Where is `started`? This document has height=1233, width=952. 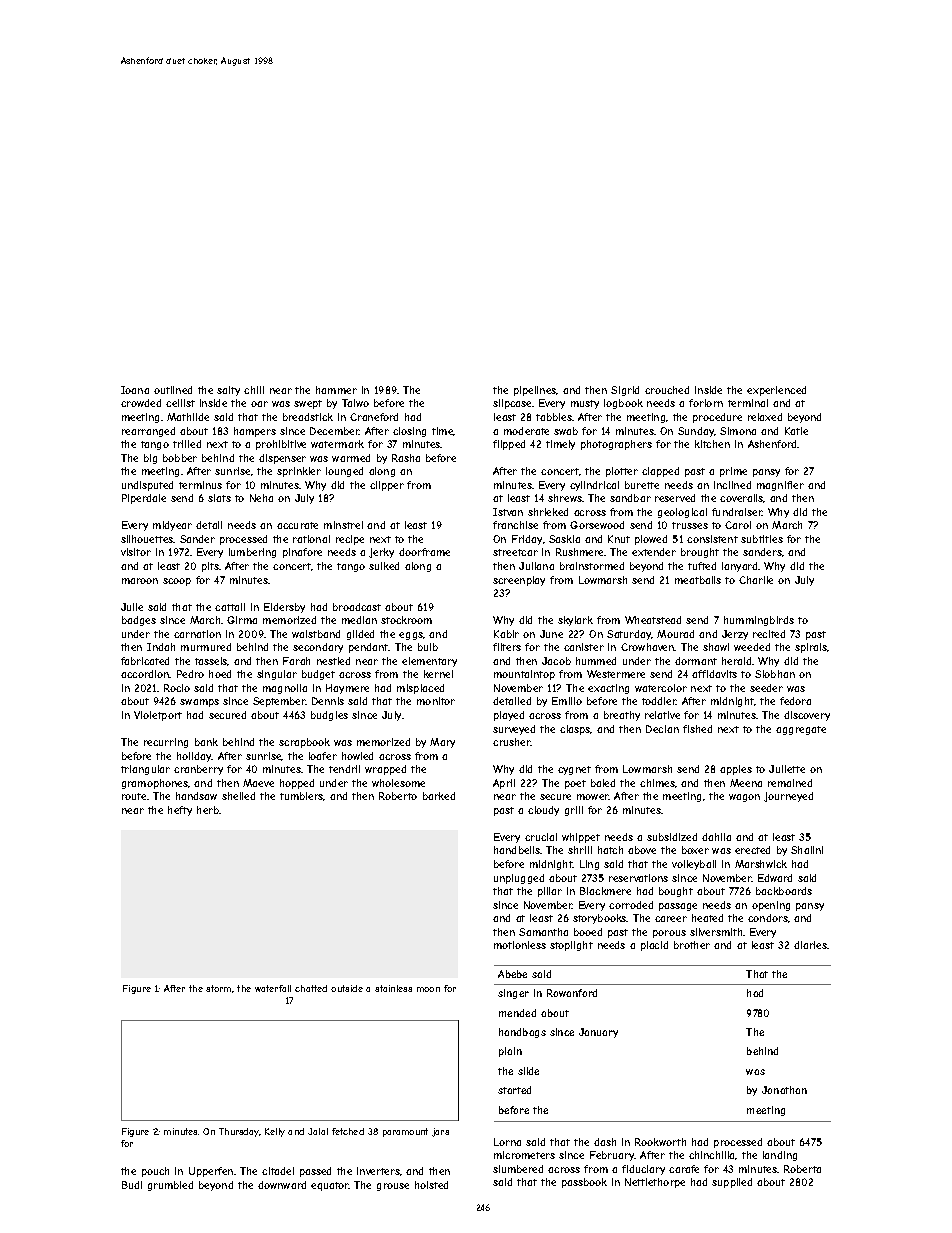 started is located at coordinates (514, 1090).
